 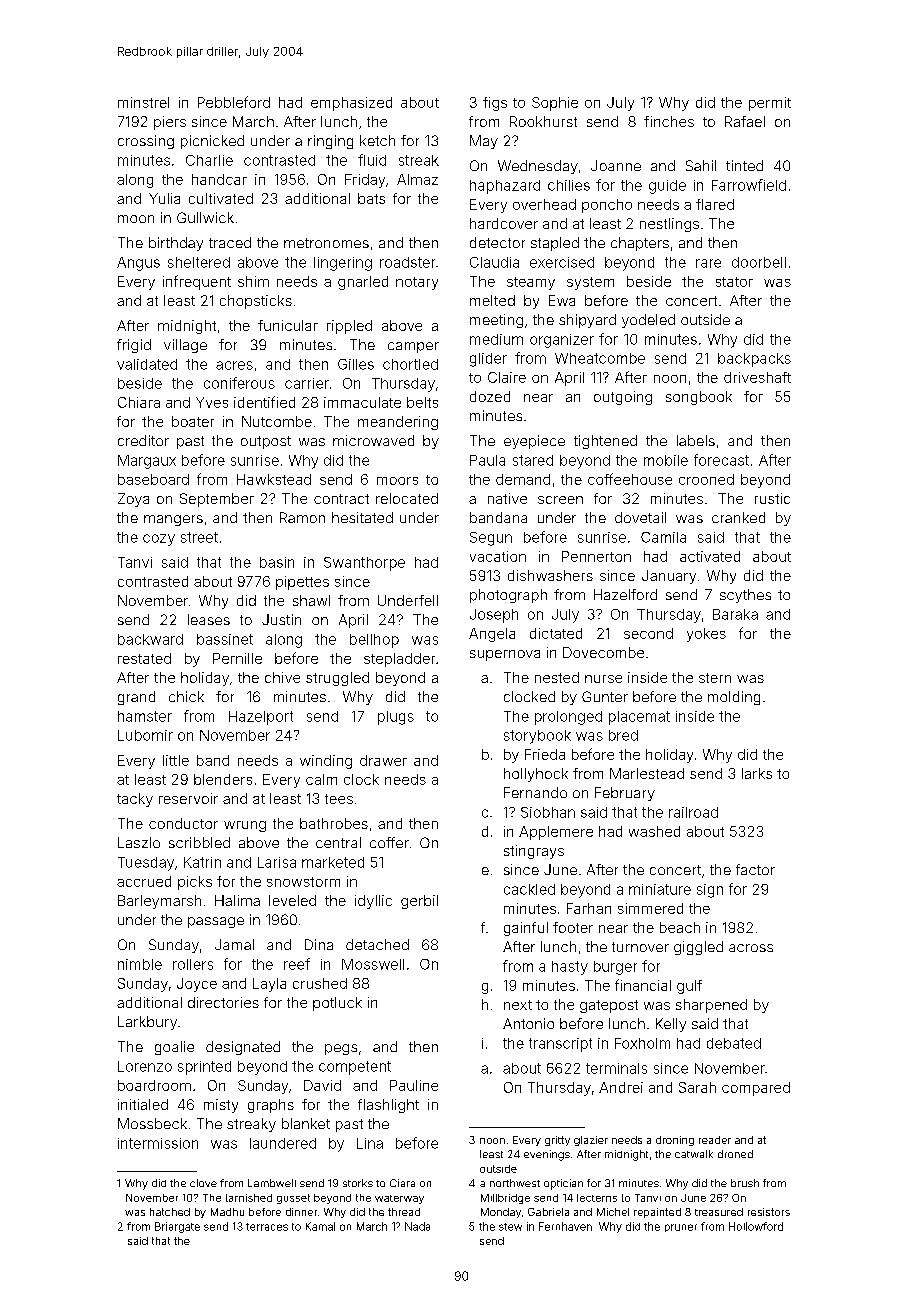 I want to click on Kamal, so click(x=320, y=1226).
